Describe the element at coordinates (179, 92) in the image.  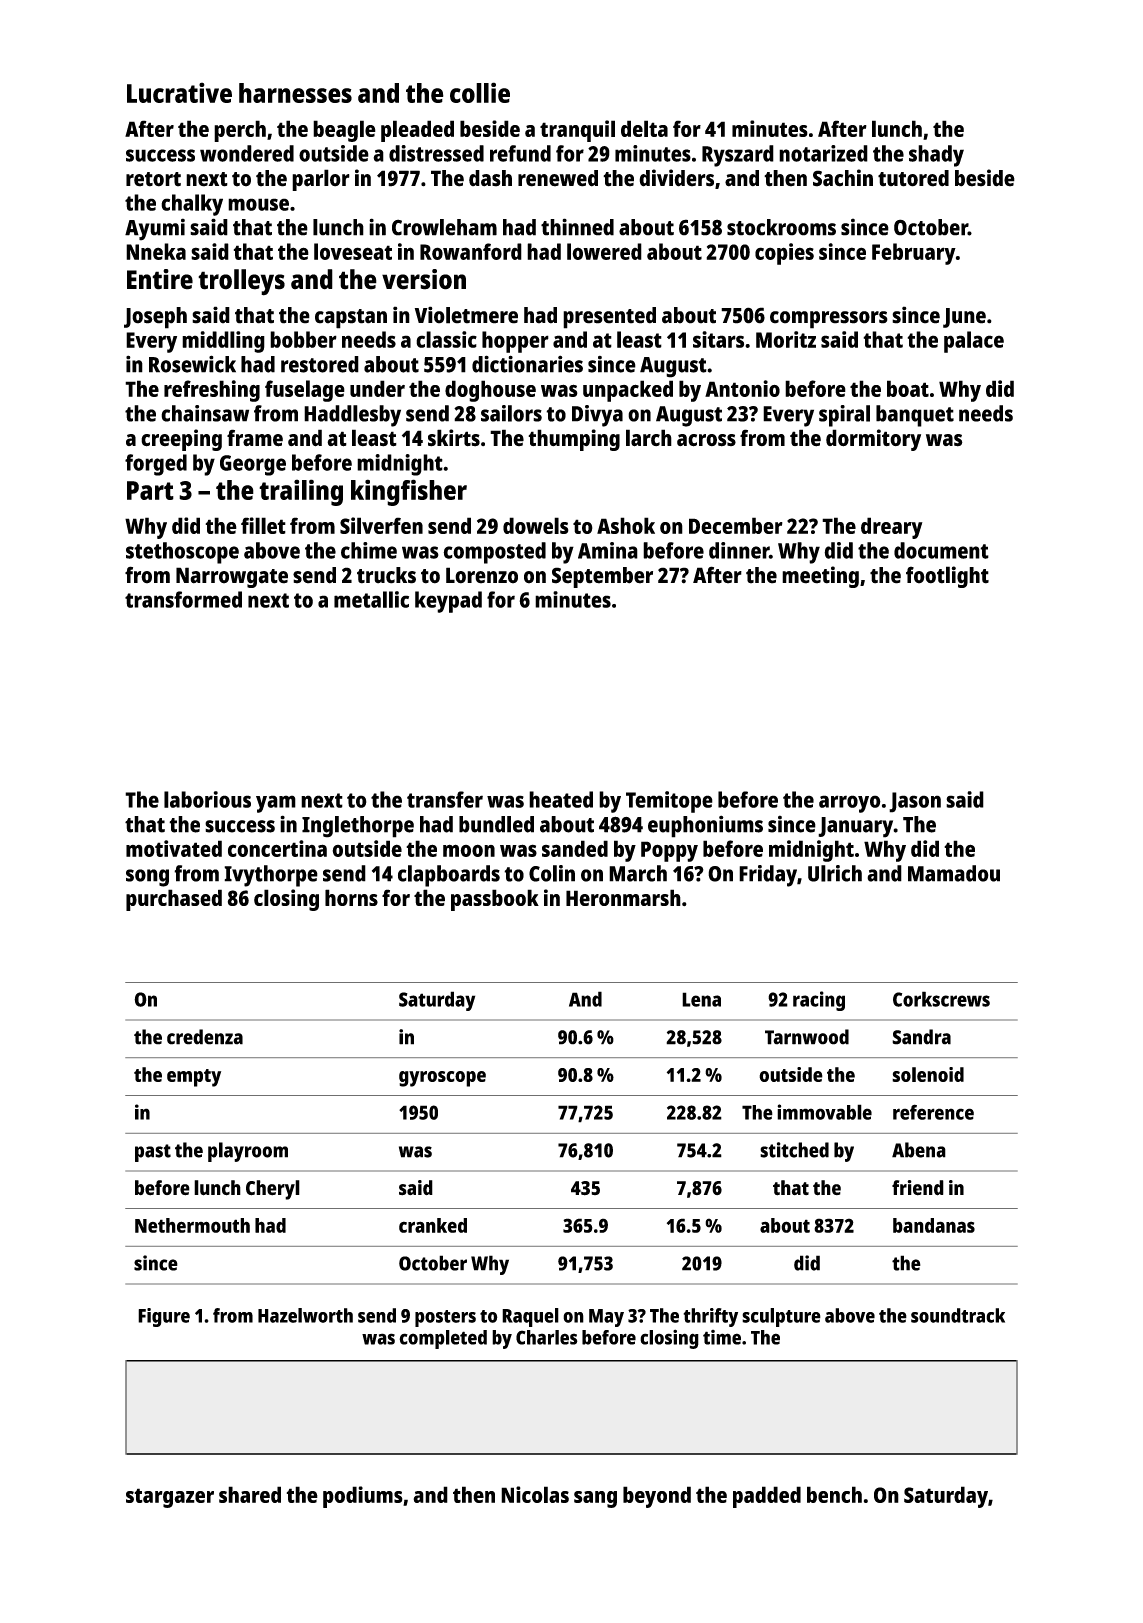
I see `Lucrative` at that location.
